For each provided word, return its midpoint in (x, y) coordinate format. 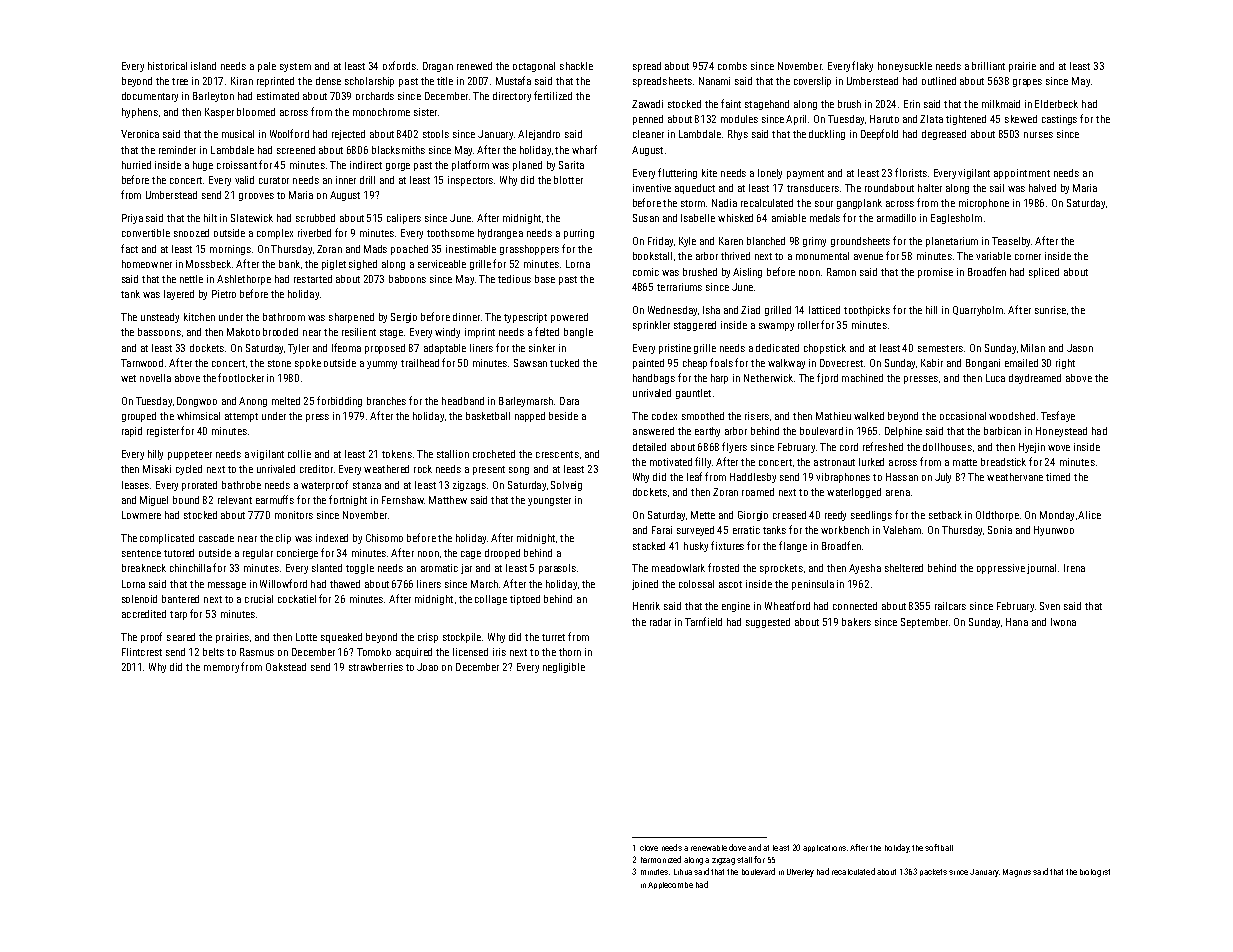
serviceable (442, 264)
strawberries (376, 667)
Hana (1017, 622)
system (295, 67)
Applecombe (670, 885)
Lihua (683, 872)
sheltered (904, 568)
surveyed (695, 531)
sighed (363, 265)
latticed (824, 310)
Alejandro (539, 135)
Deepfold (879, 134)
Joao (427, 667)
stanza (367, 485)
